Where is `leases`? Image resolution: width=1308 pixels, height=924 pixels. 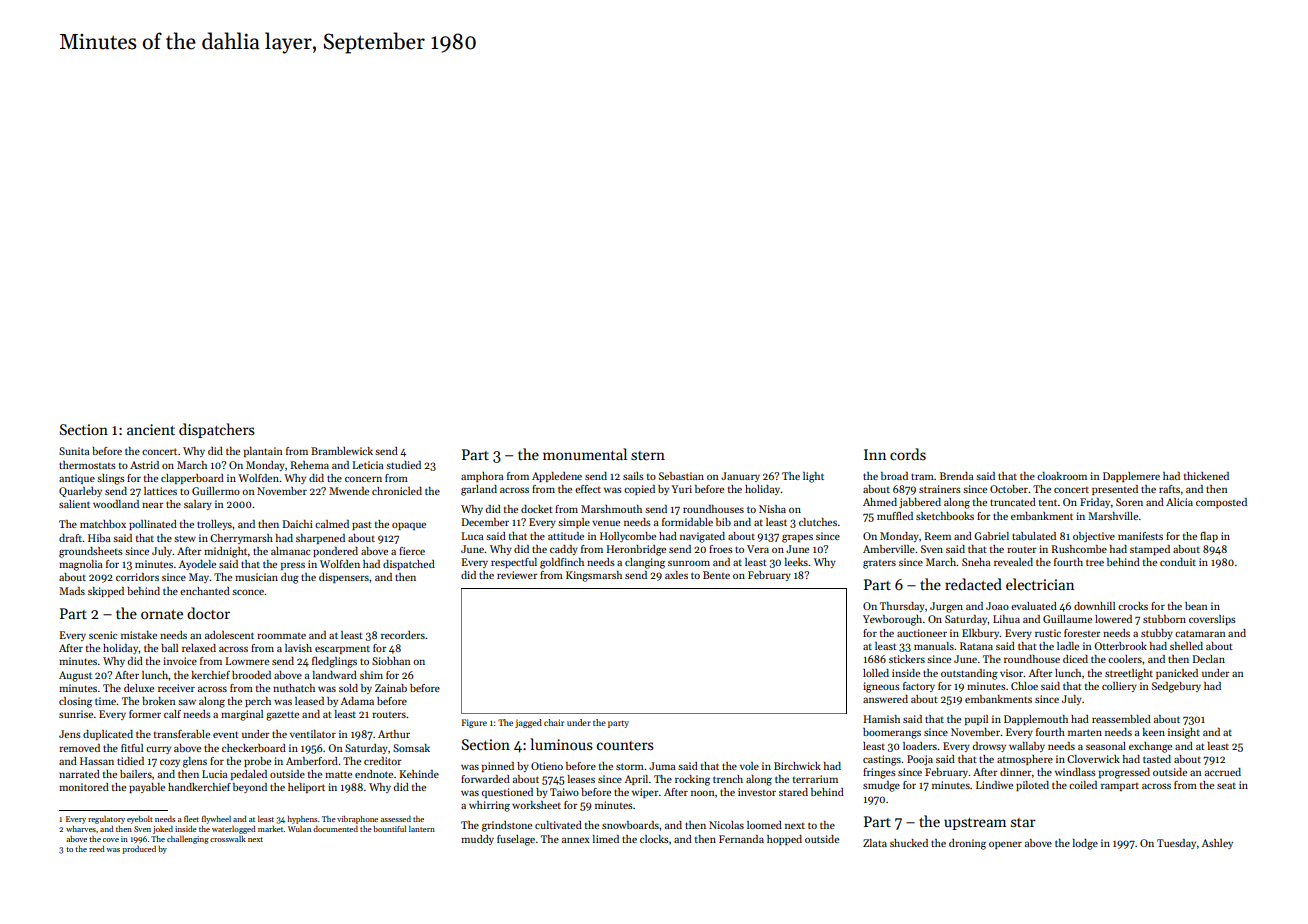 leases is located at coordinates (581, 779).
